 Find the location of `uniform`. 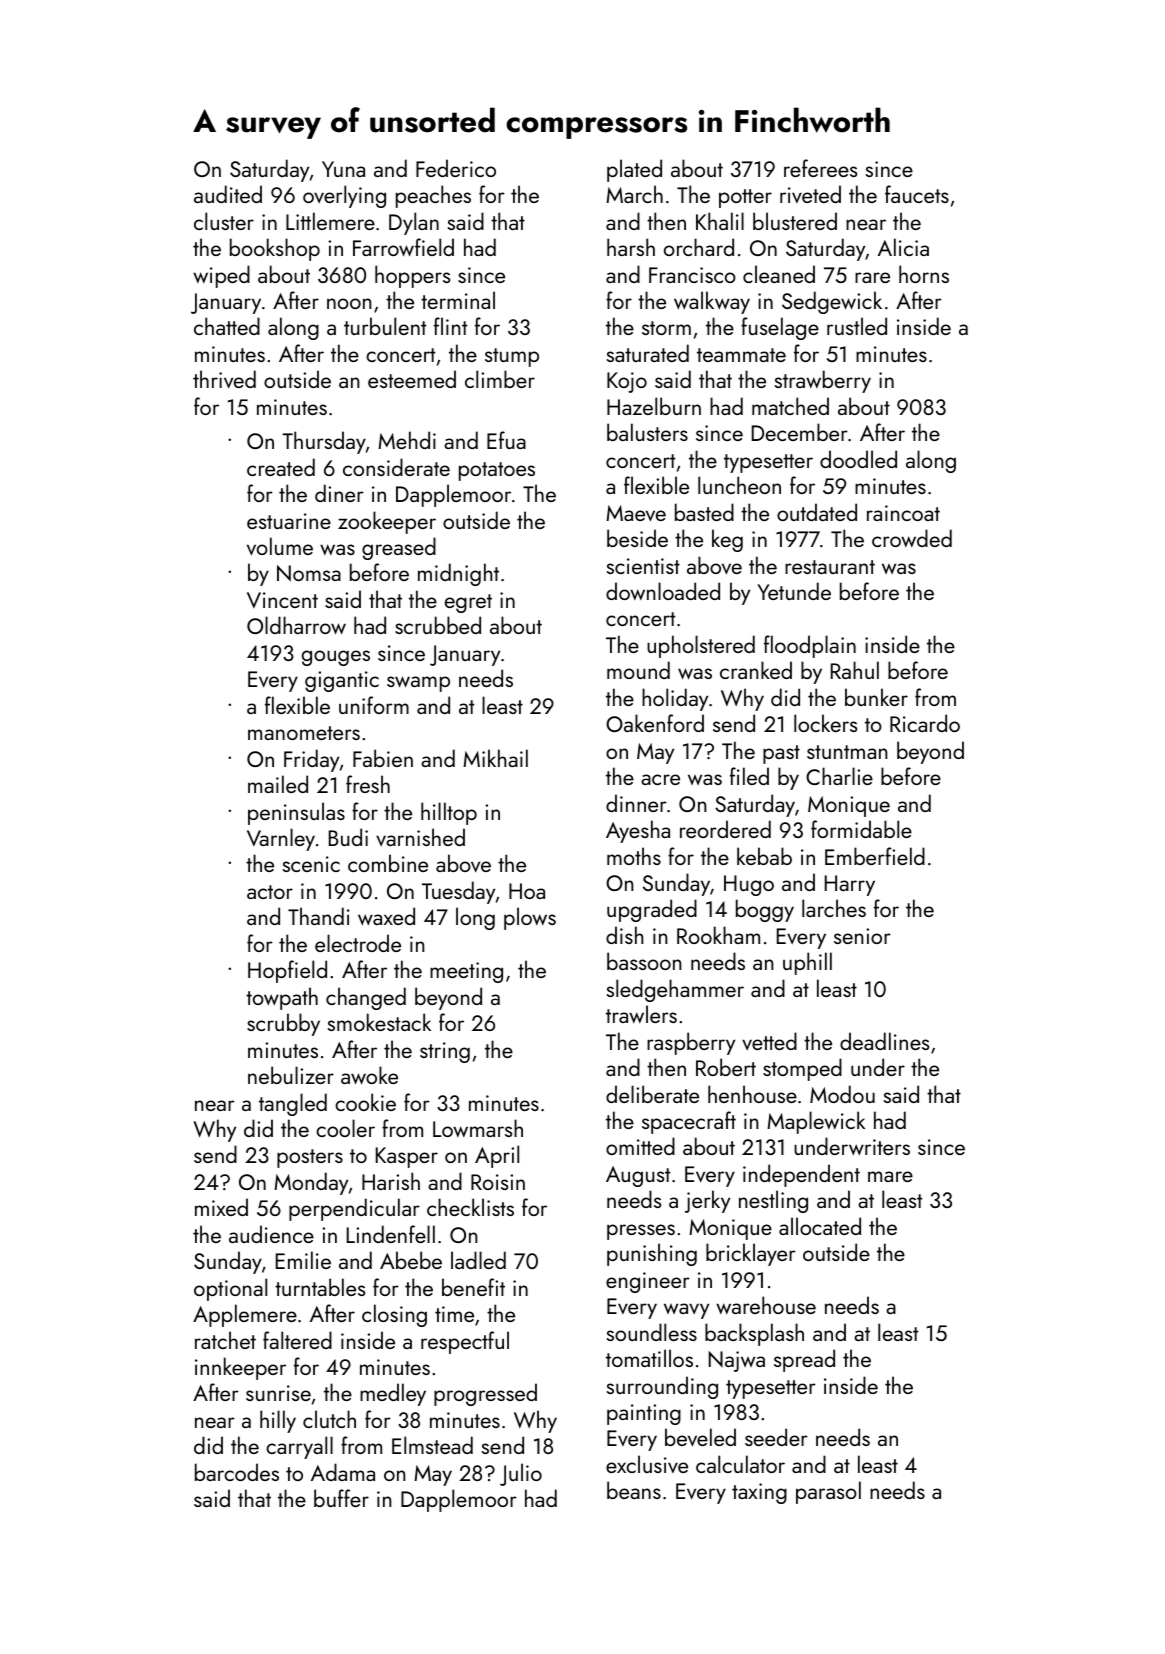

uniform is located at coordinates (374, 705).
